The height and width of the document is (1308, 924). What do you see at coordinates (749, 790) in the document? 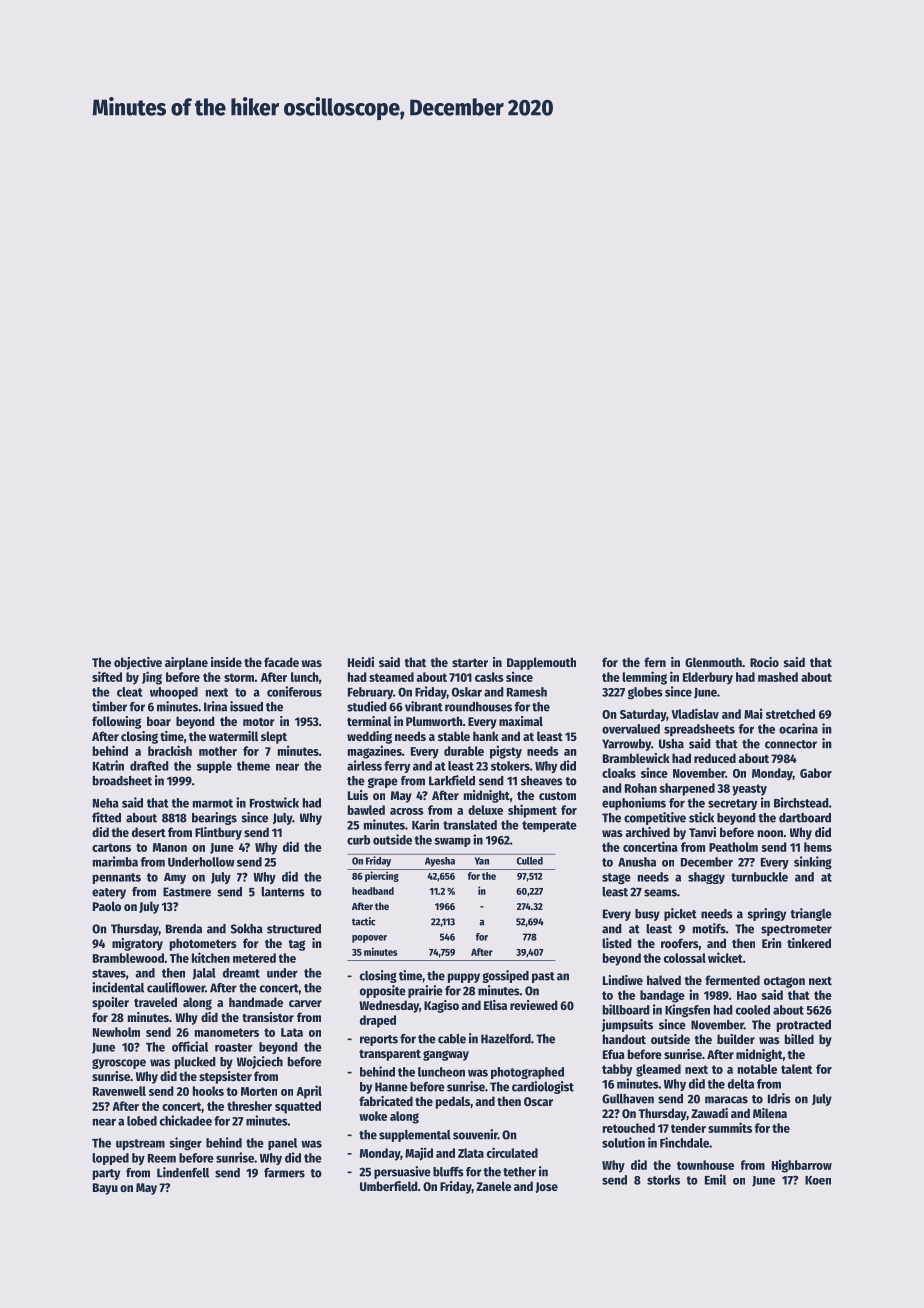
I see `yeasty` at bounding box center [749, 790].
